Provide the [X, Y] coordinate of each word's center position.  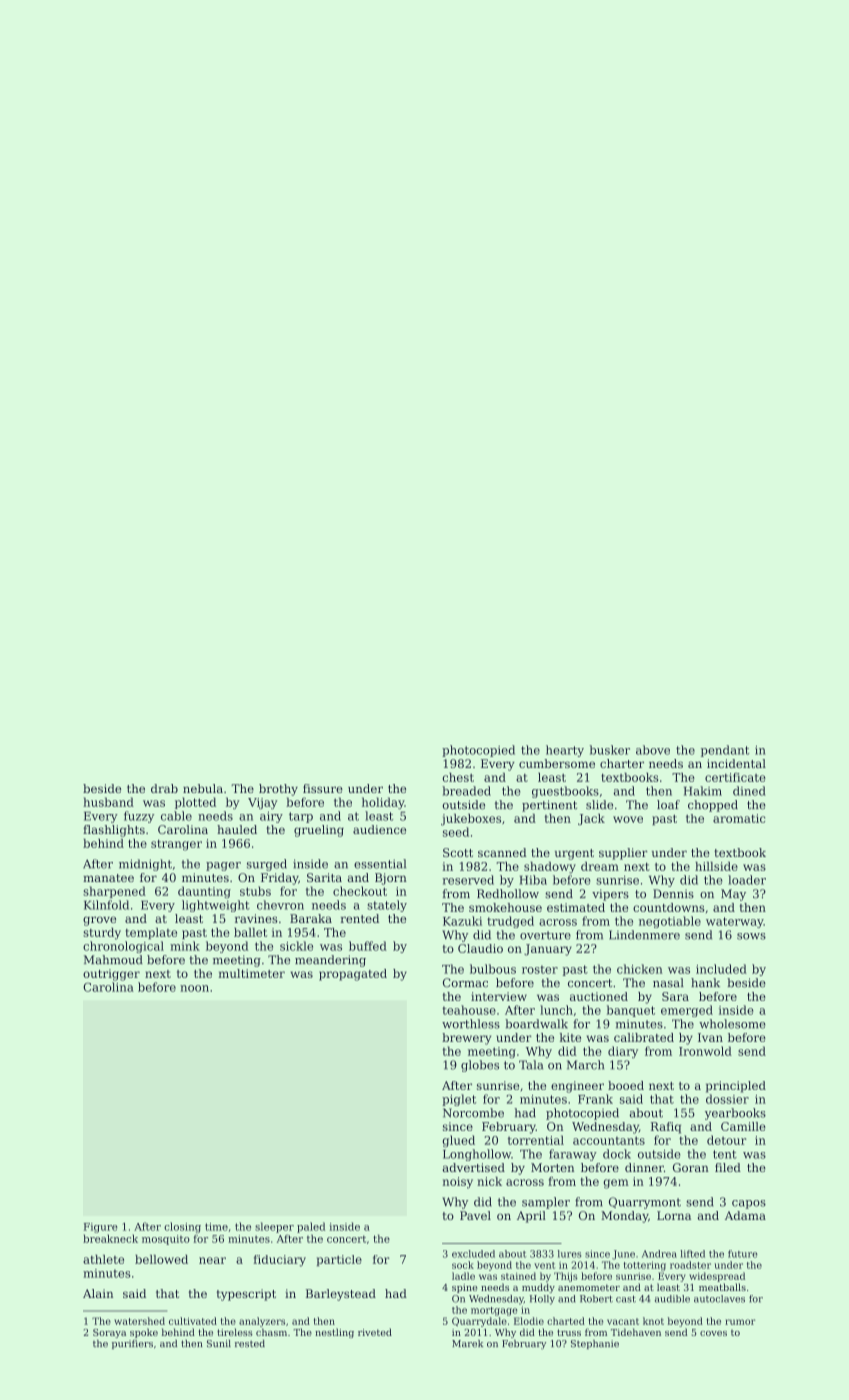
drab [164, 788]
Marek [467, 1343]
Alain [98, 1293]
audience [379, 829]
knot [653, 1321]
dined [749, 791]
